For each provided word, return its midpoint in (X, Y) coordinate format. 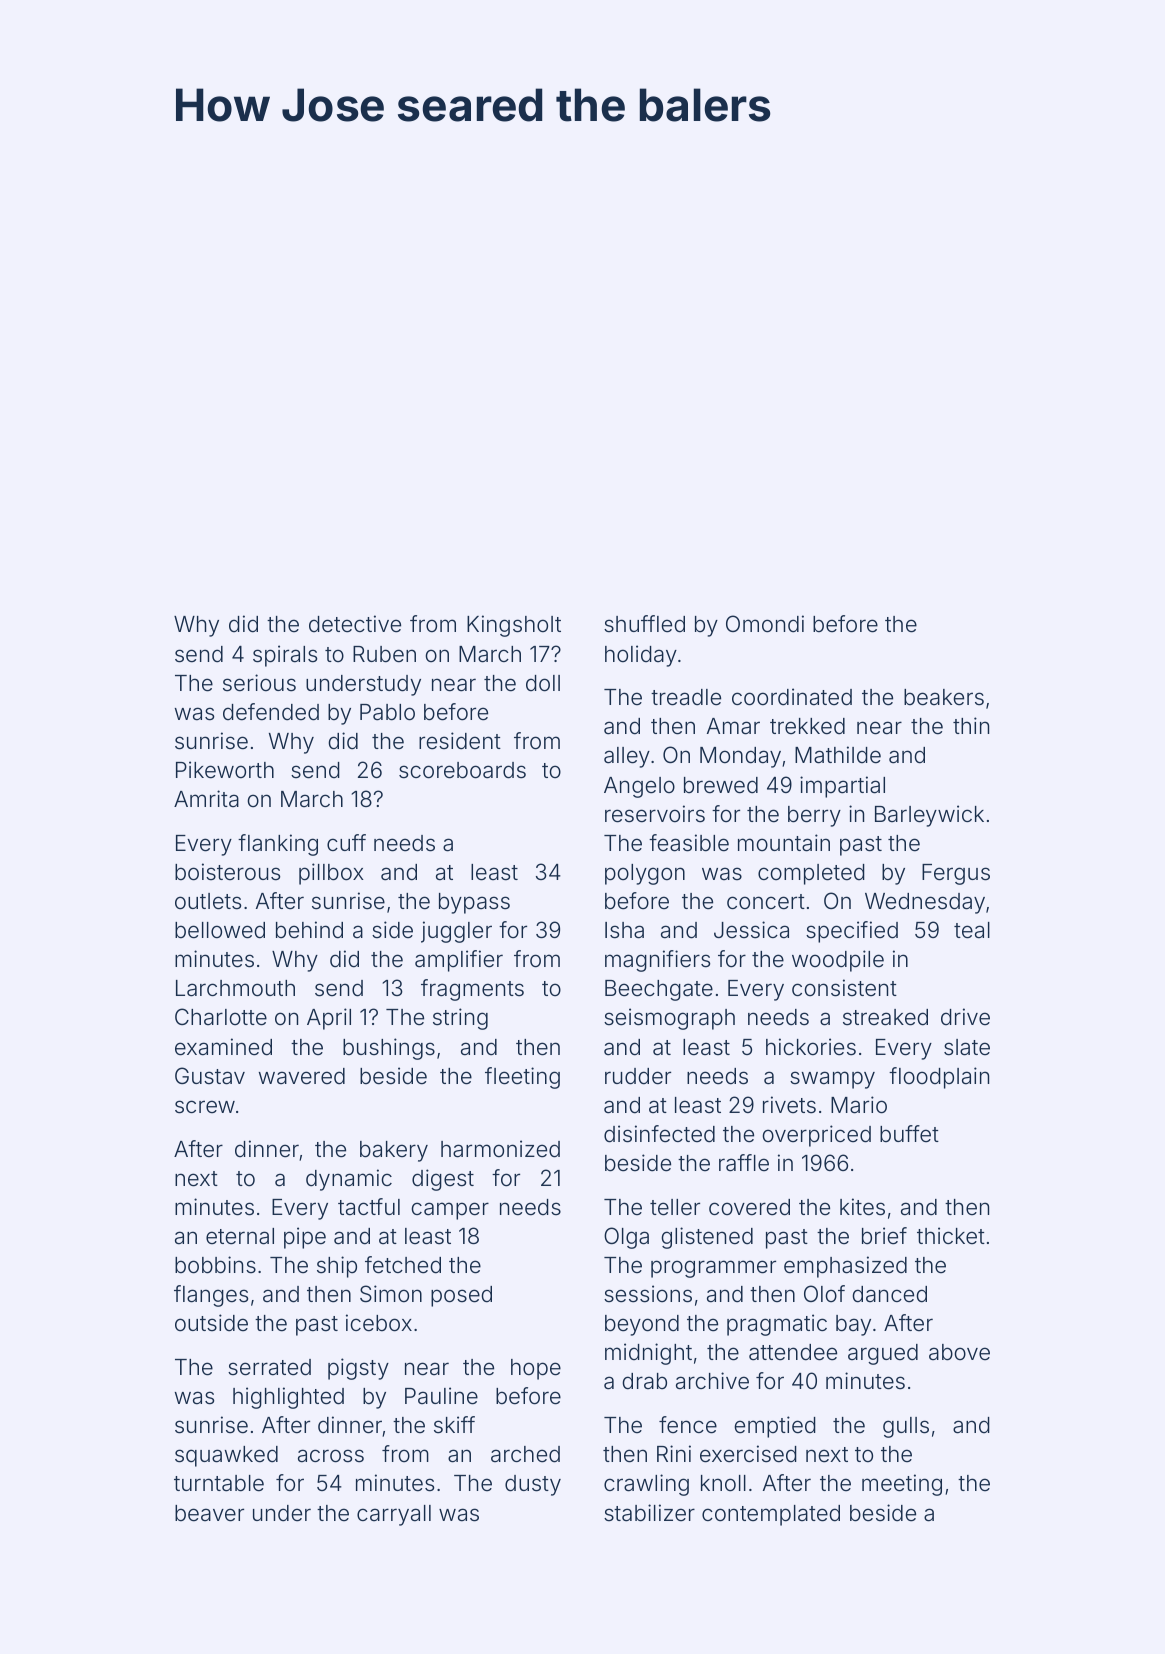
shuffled (644, 624)
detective (355, 624)
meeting (902, 1485)
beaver (209, 1513)
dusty (533, 1485)
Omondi (765, 624)
